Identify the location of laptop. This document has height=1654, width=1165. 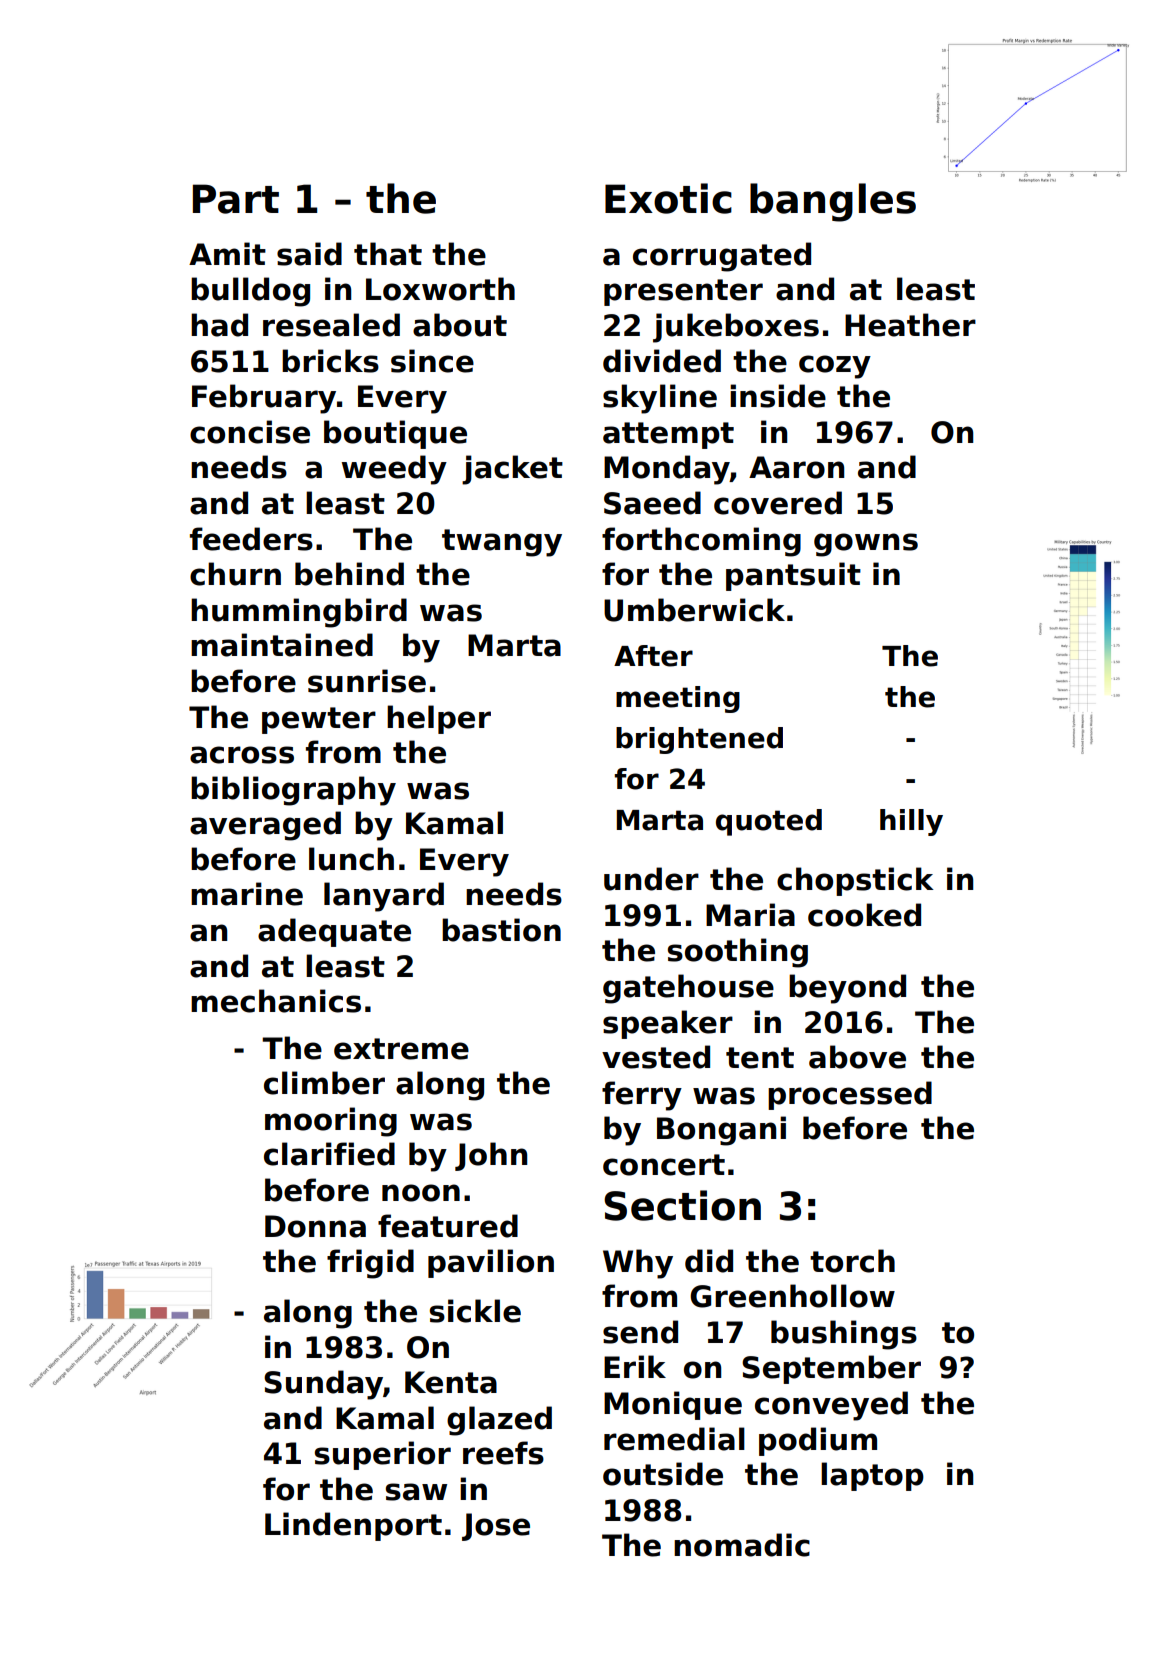
(872, 1476).
